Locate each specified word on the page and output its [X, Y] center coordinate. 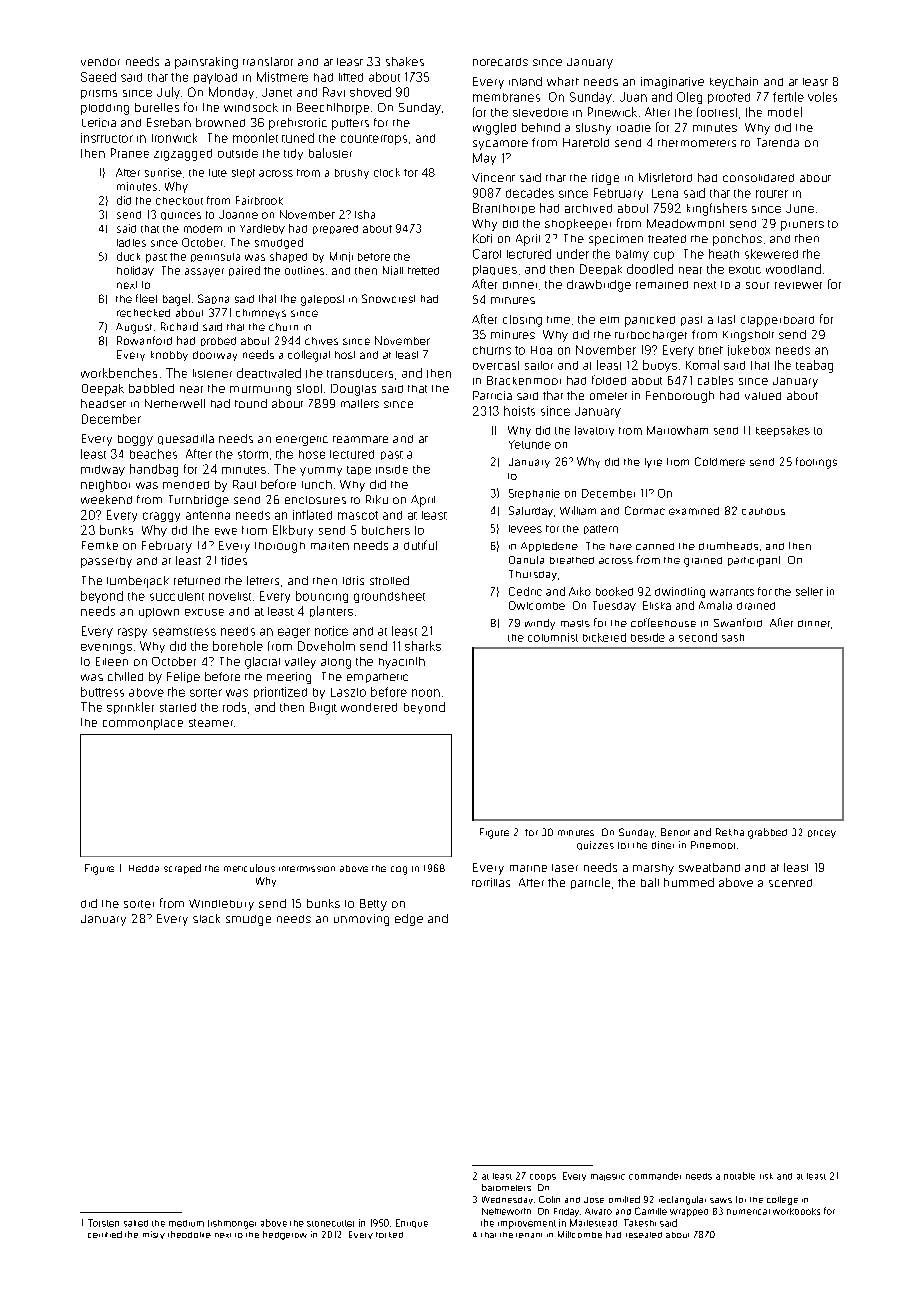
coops [543, 1177]
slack [206, 918]
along [336, 663]
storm [253, 454]
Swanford [738, 622]
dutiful [420, 545]
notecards [500, 62]
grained [703, 562]
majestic [608, 1177]
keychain [734, 83]
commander [655, 1176]
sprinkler [130, 708]
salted [136, 1223]
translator [268, 61]
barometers [506, 1187]
